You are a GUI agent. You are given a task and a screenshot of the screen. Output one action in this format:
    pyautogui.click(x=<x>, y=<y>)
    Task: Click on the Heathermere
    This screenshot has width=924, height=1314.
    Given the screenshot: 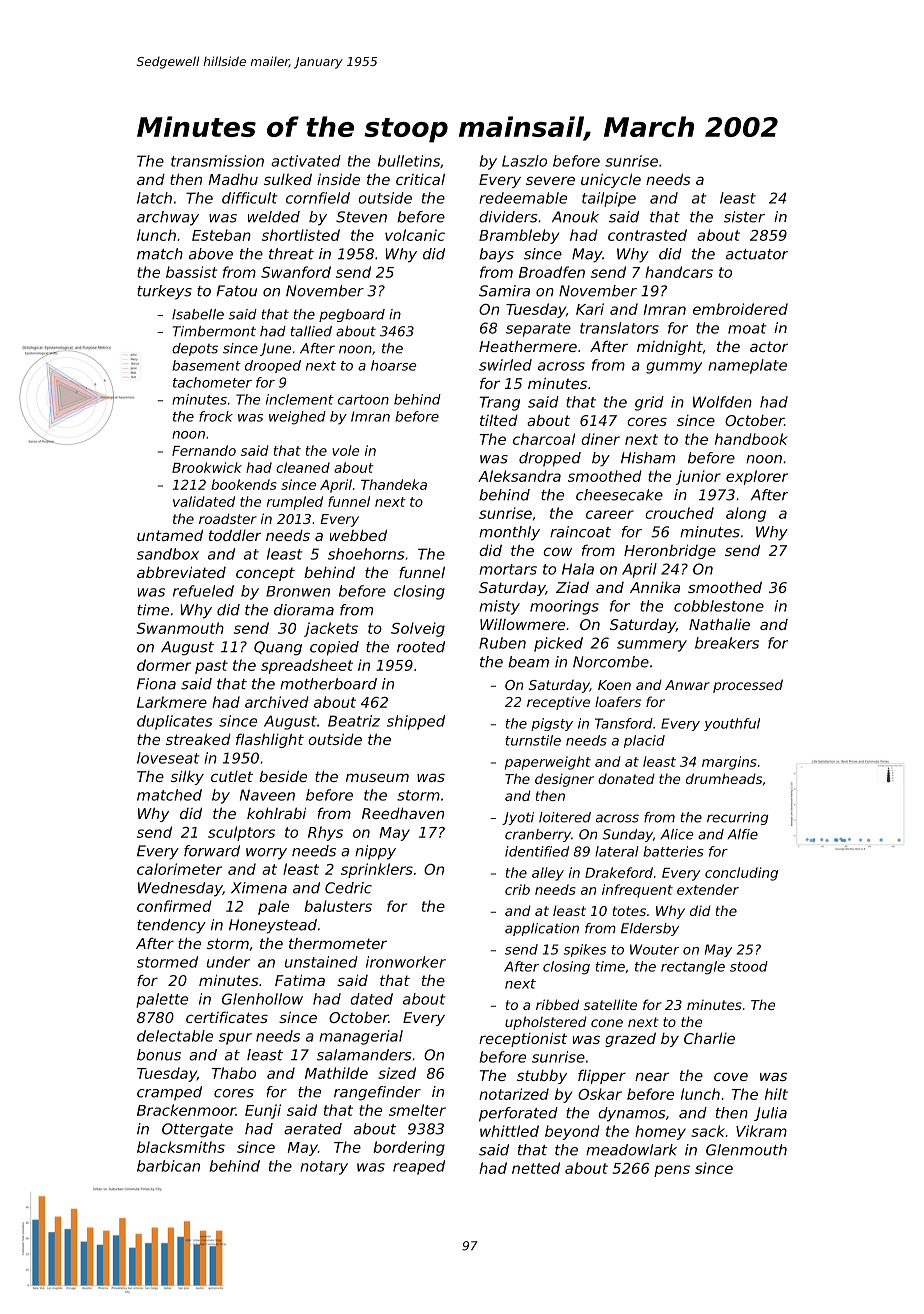 What is the action you would take?
    pyautogui.click(x=528, y=346)
